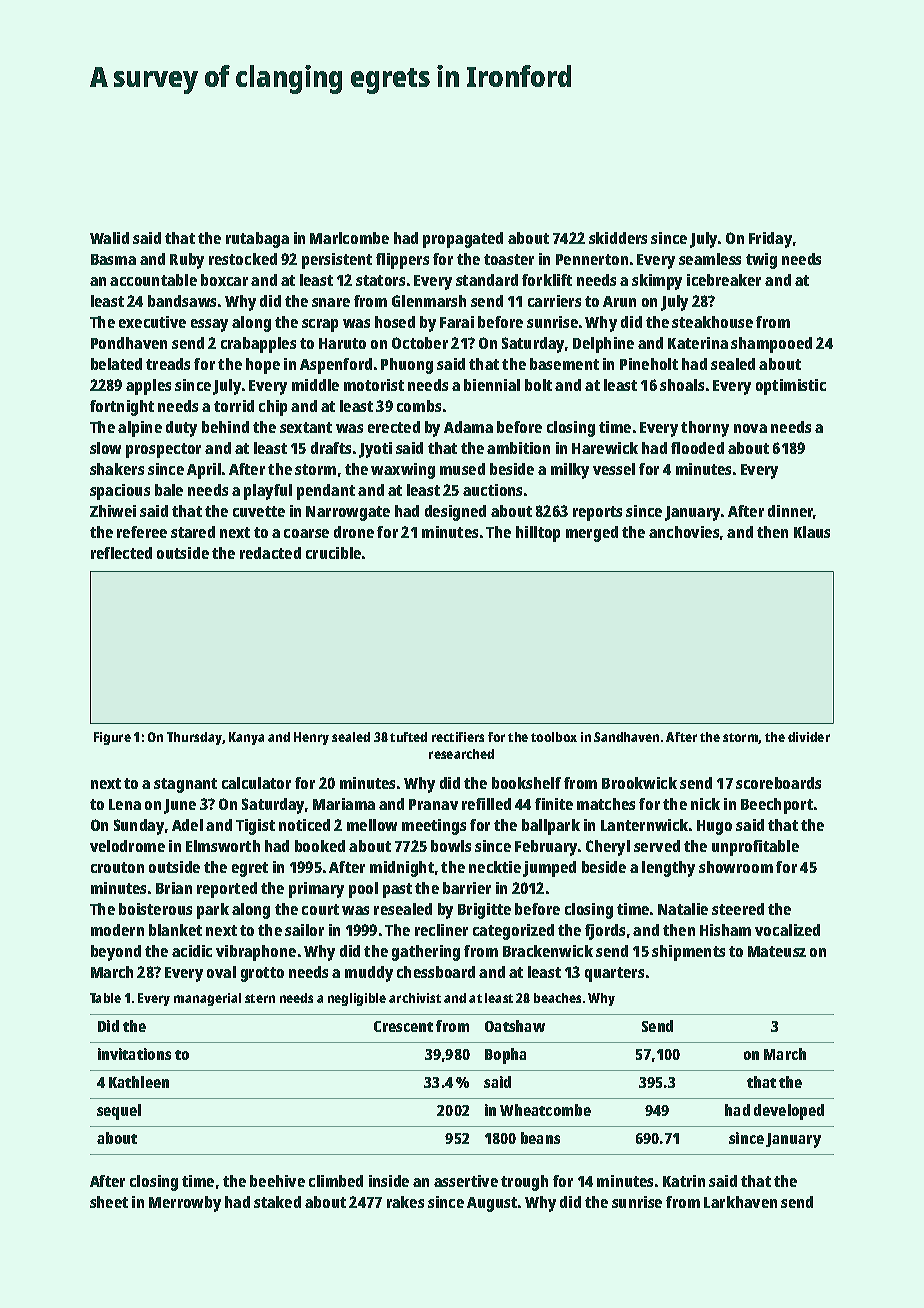  Describe the element at coordinates (187, 261) in the screenshot. I see `Ruby` at that location.
